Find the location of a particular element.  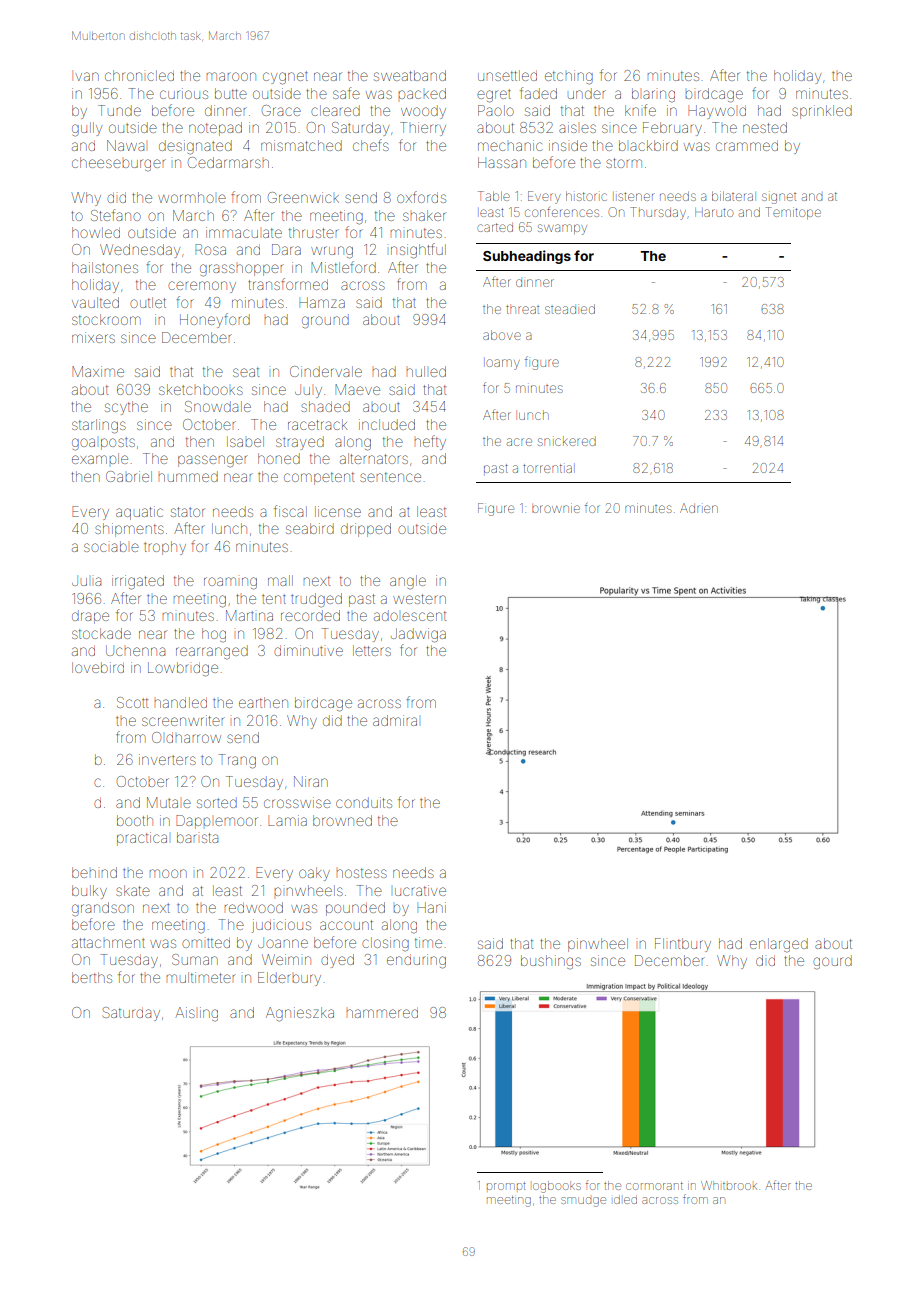

sprinkled is located at coordinates (822, 112).
